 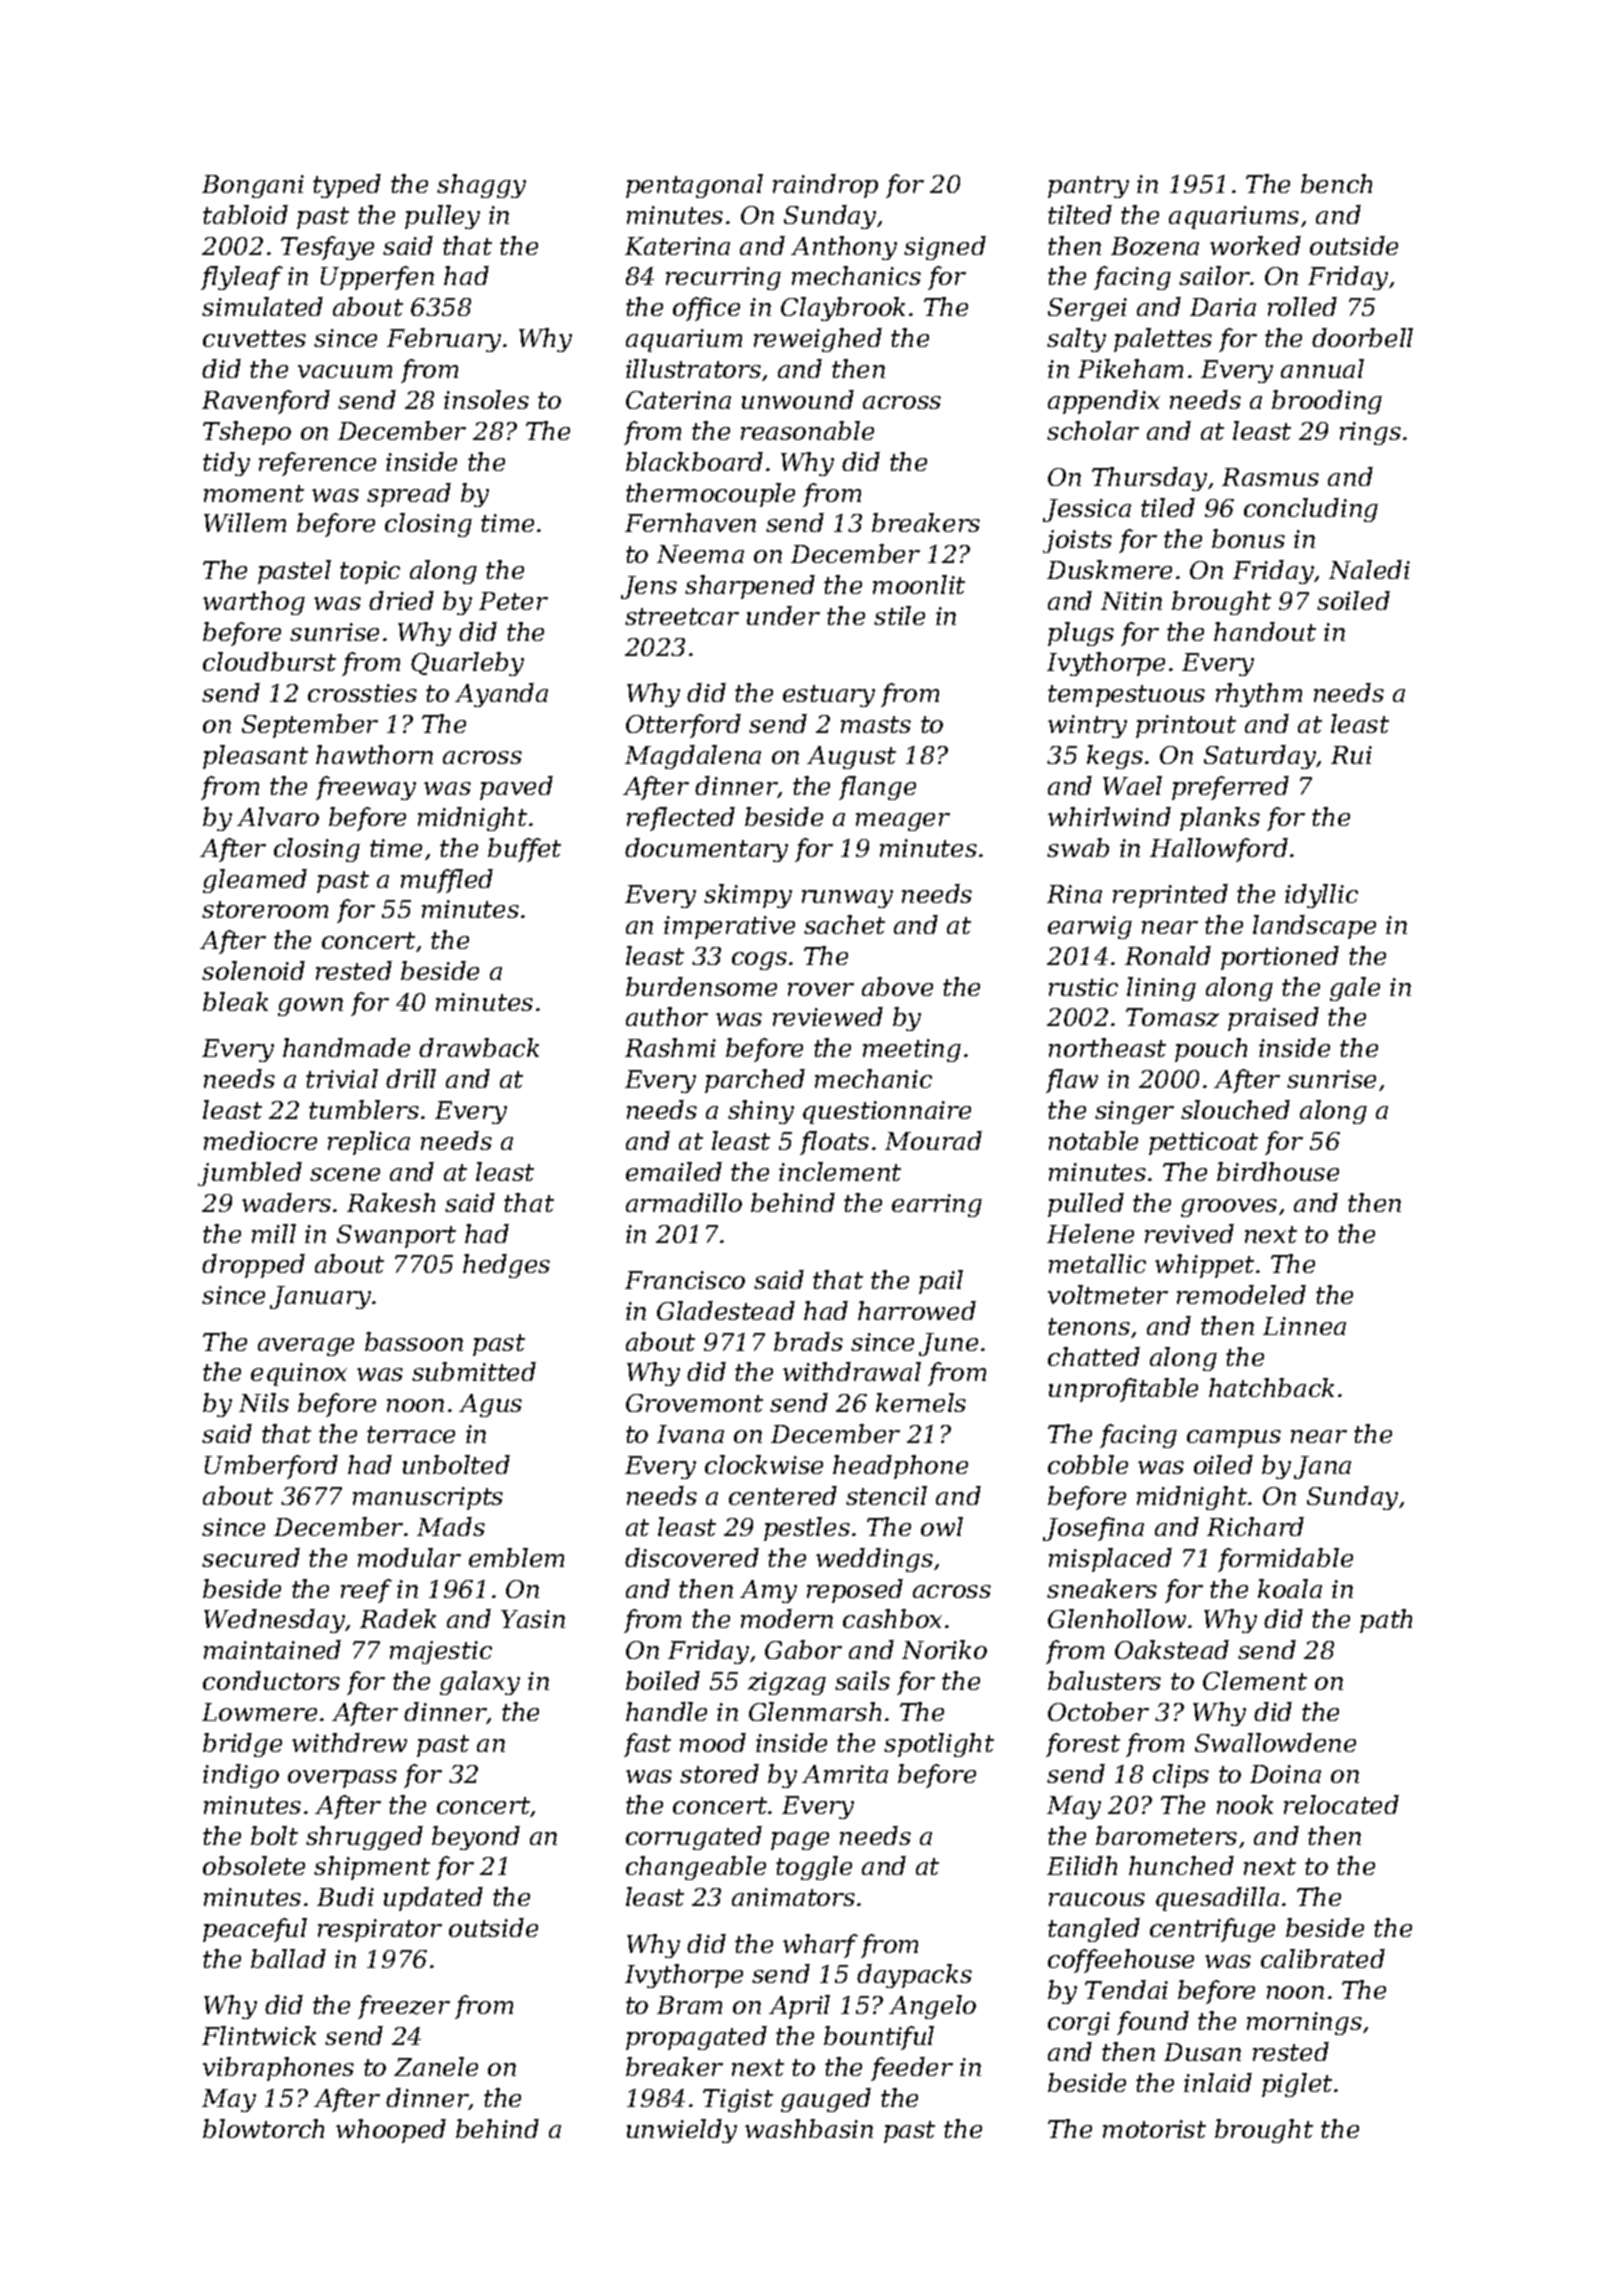 What do you see at coordinates (1154, 2129) in the document?
I see `motorist` at bounding box center [1154, 2129].
